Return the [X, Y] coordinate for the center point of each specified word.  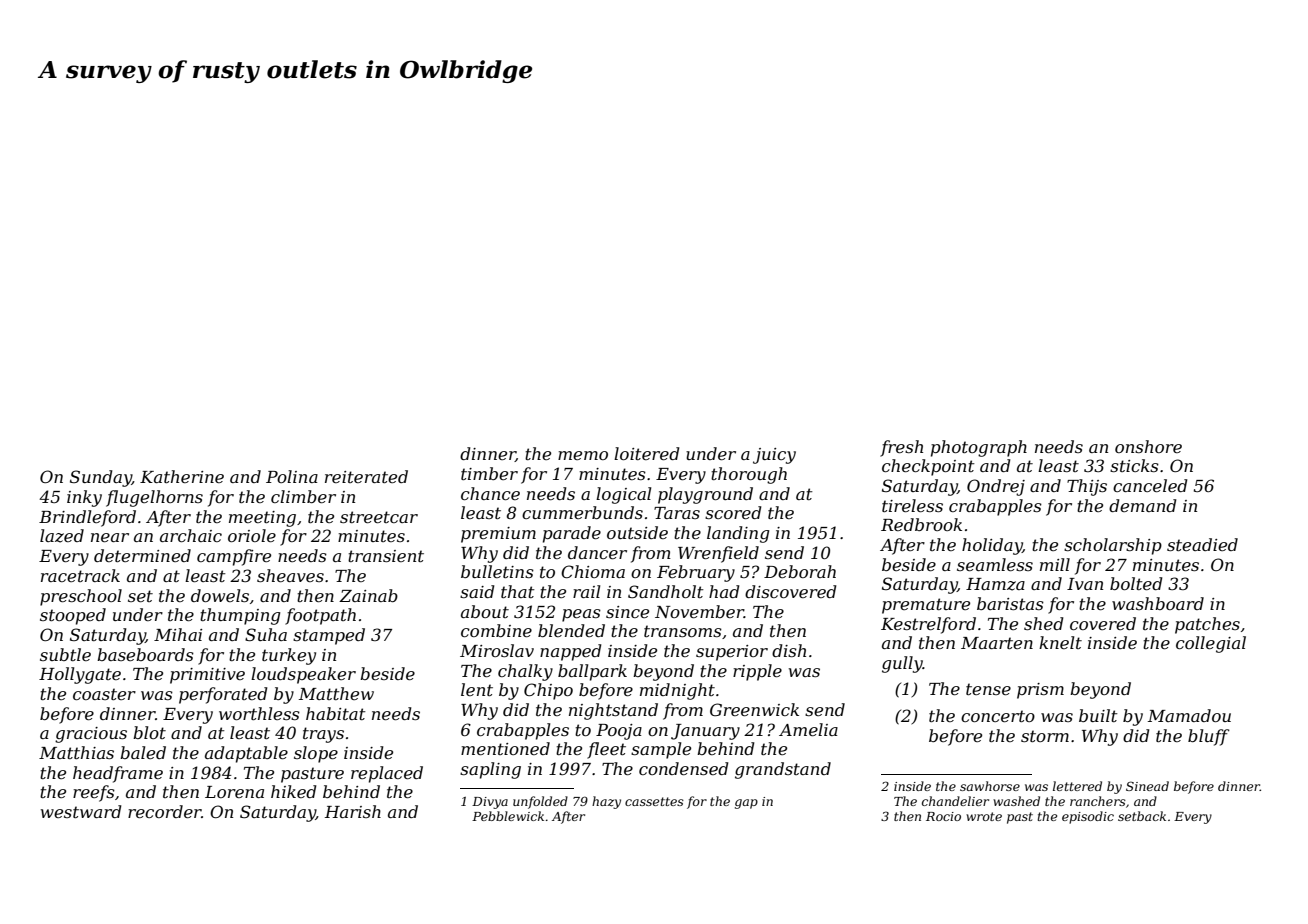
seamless [995, 564]
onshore [1148, 446]
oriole [252, 535]
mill [1055, 564]
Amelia [808, 729]
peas [581, 615]
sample [661, 750]
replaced [387, 774]
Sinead [1147, 786]
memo [583, 455]
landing [738, 534]
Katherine [182, 476]
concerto [998, 716]
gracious [91, 735]
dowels [220, 595]
